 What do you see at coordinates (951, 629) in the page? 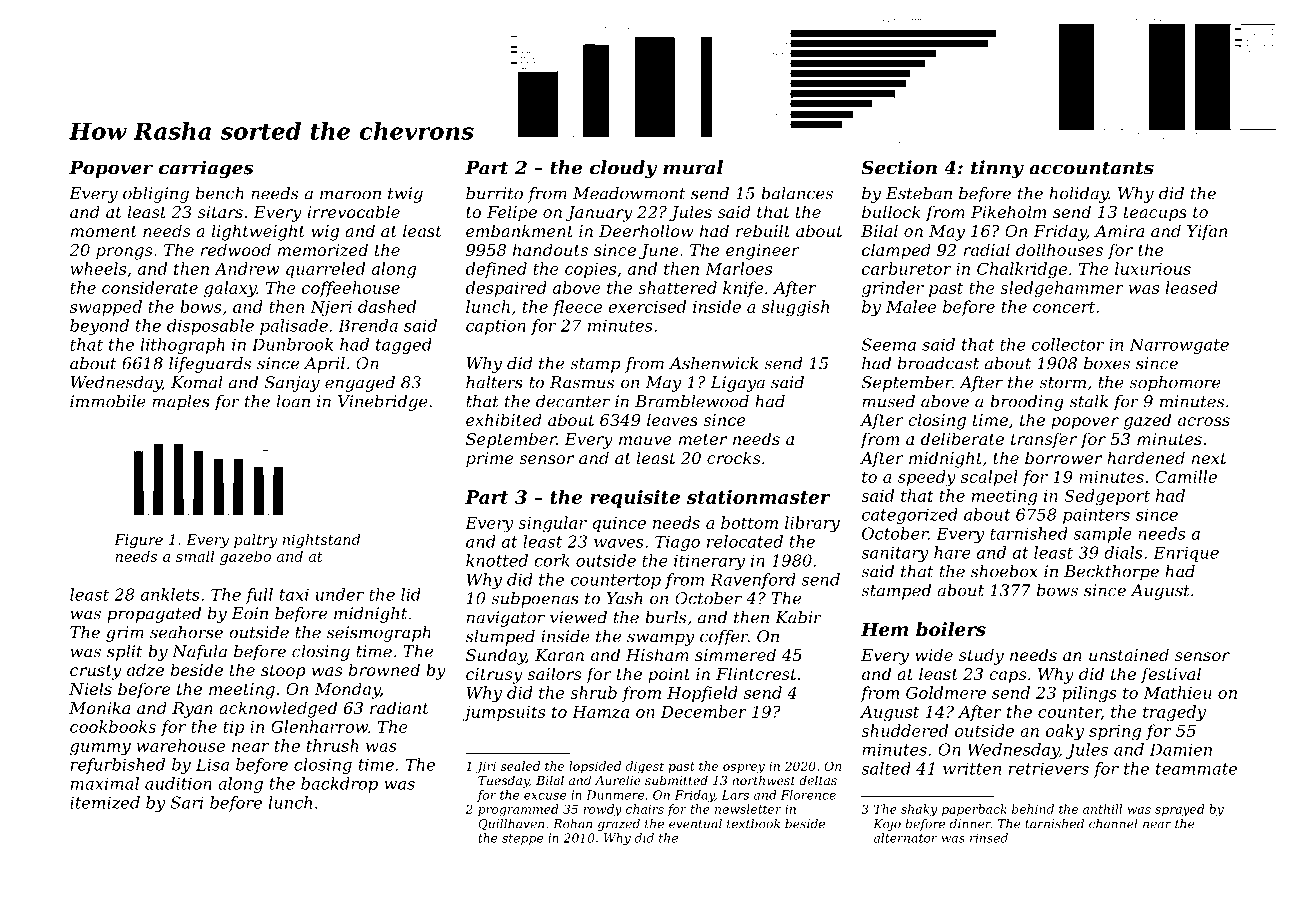
I see `boilers` at bounding box center [951, 629].
